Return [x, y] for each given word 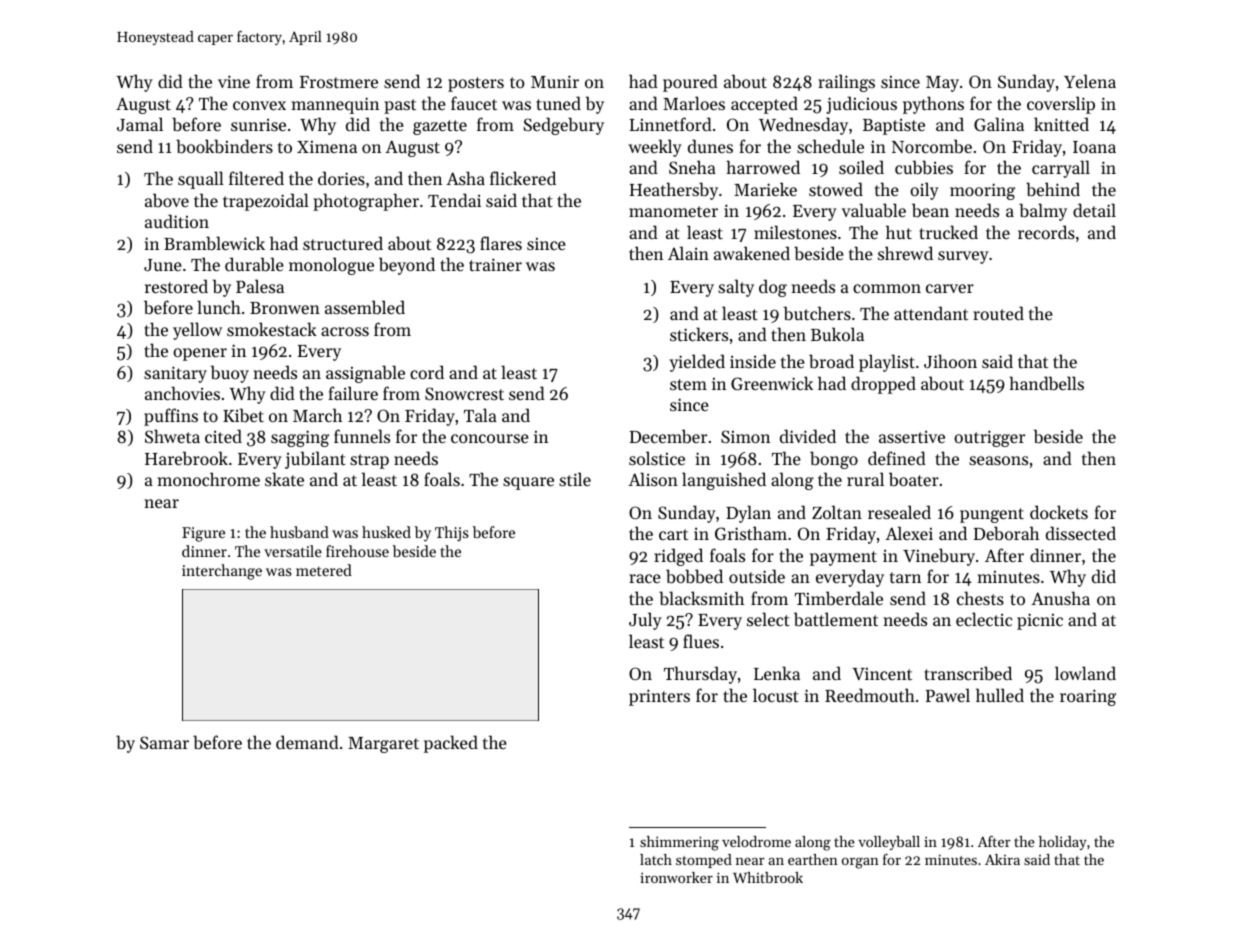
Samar [164, 742]
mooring [982, 191]
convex [259, 105]
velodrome [756, 841]
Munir [555, 81]
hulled [1000, 695]
